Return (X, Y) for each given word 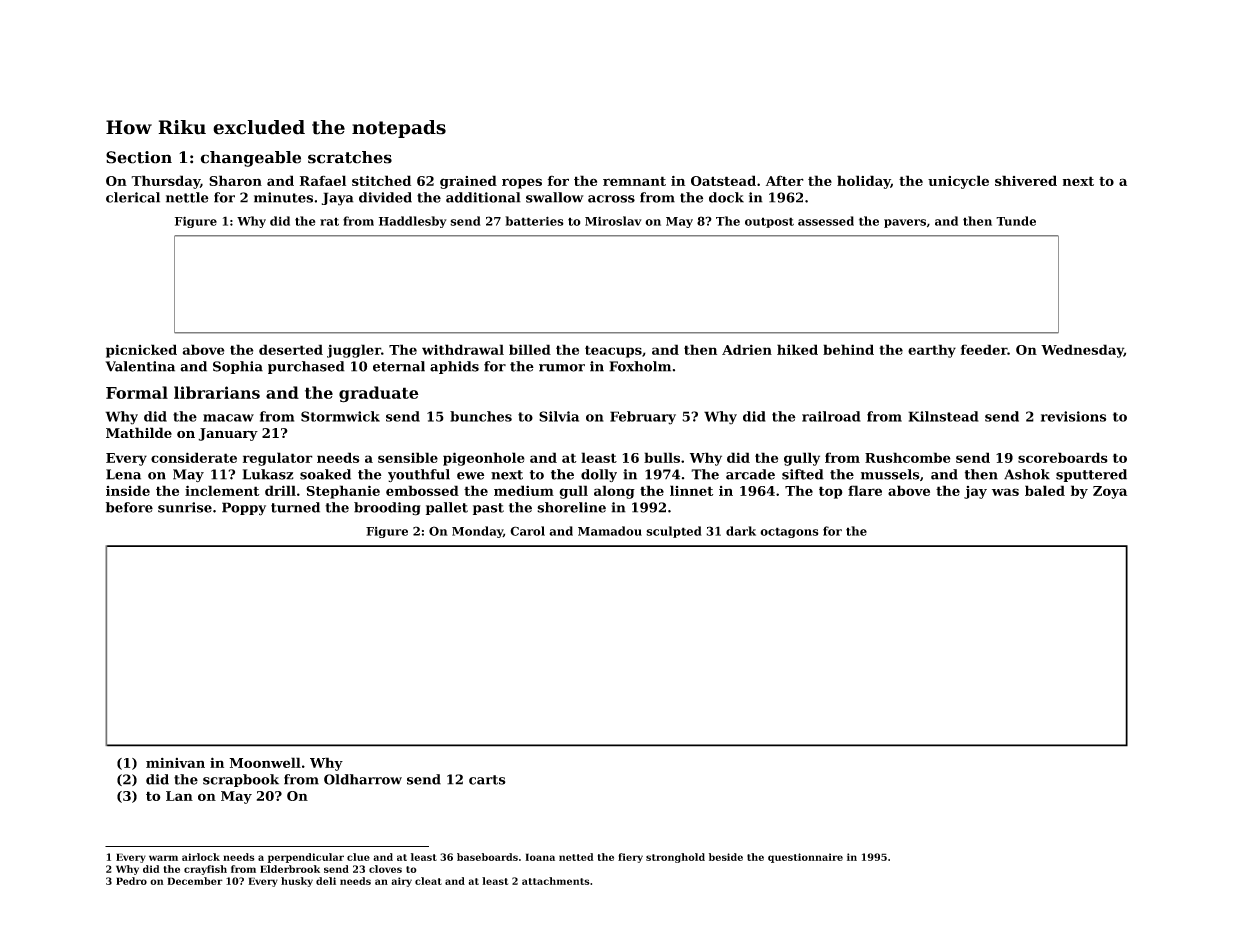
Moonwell (265, 762)
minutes (283, 197)
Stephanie (343, 492)
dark (741, 531)
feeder (984, 349)
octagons (789, 532)
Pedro (131, 881)
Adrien (747, 349)
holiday (864, 182)
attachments (556, 881)
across (611, 199)
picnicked (141, 351)
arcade (750, 474)
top (831, 492)
